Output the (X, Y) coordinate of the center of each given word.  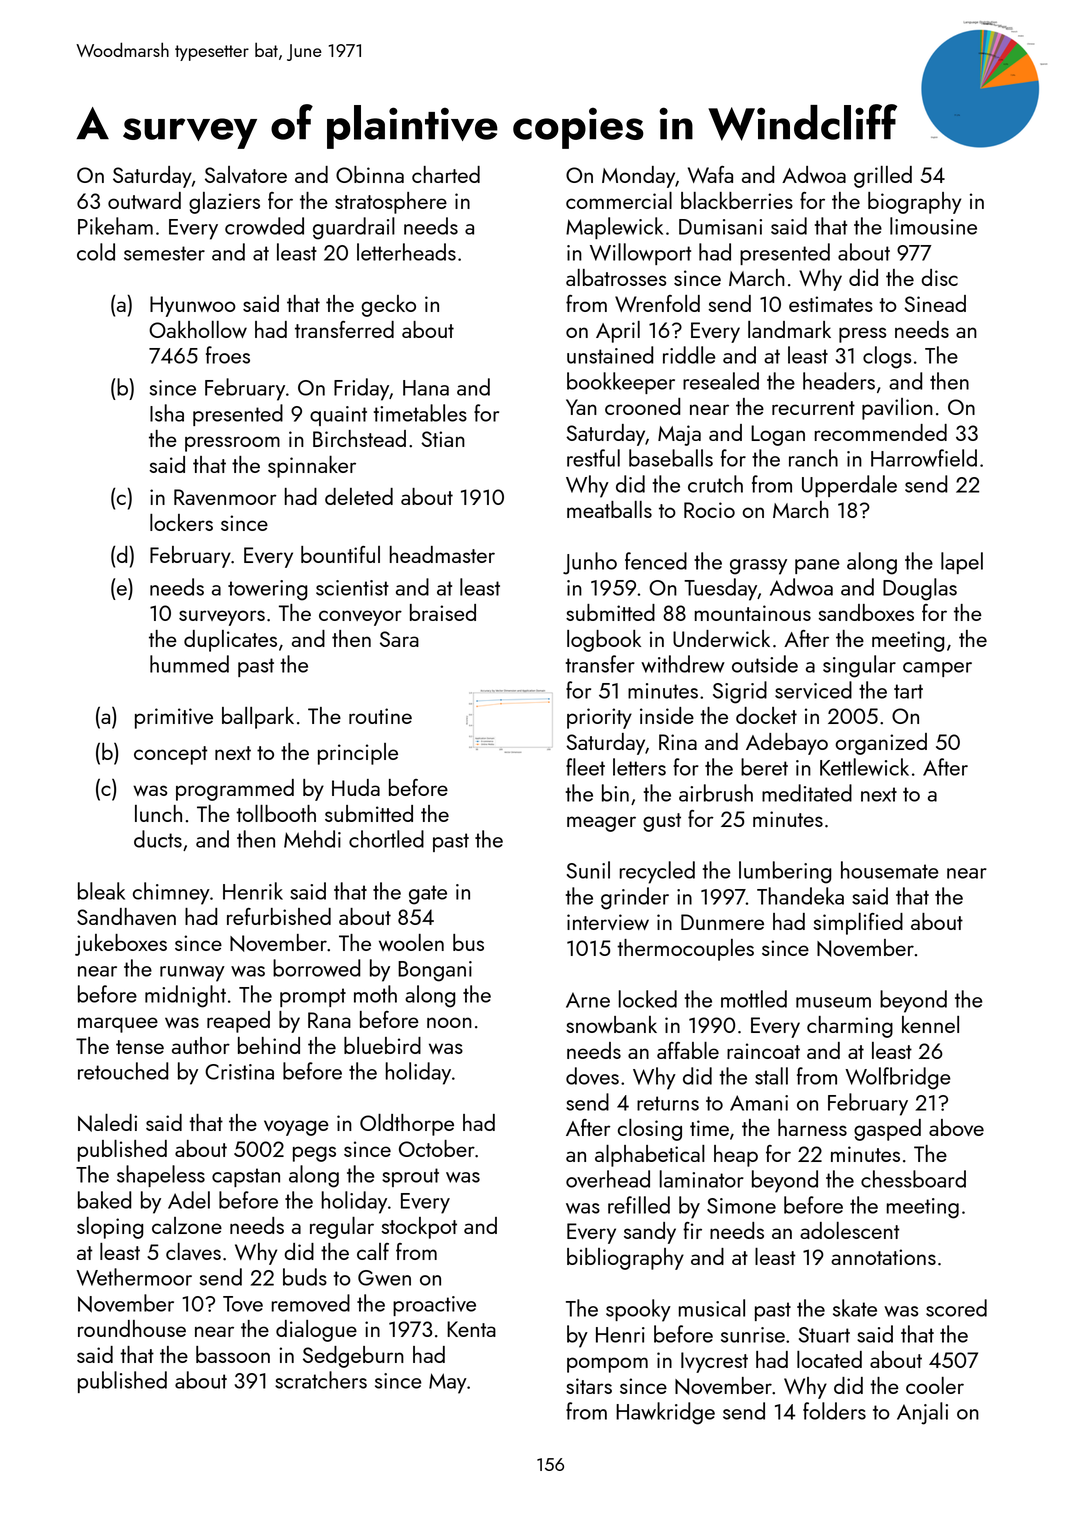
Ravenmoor (225, 497)
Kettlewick (864, 767)
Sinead (935, 303)
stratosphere (391, 203)
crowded (264, 226)
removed (310, 1303)
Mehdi (312, 839)
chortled (386, 839)
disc (939, 277)
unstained (610, 355)
